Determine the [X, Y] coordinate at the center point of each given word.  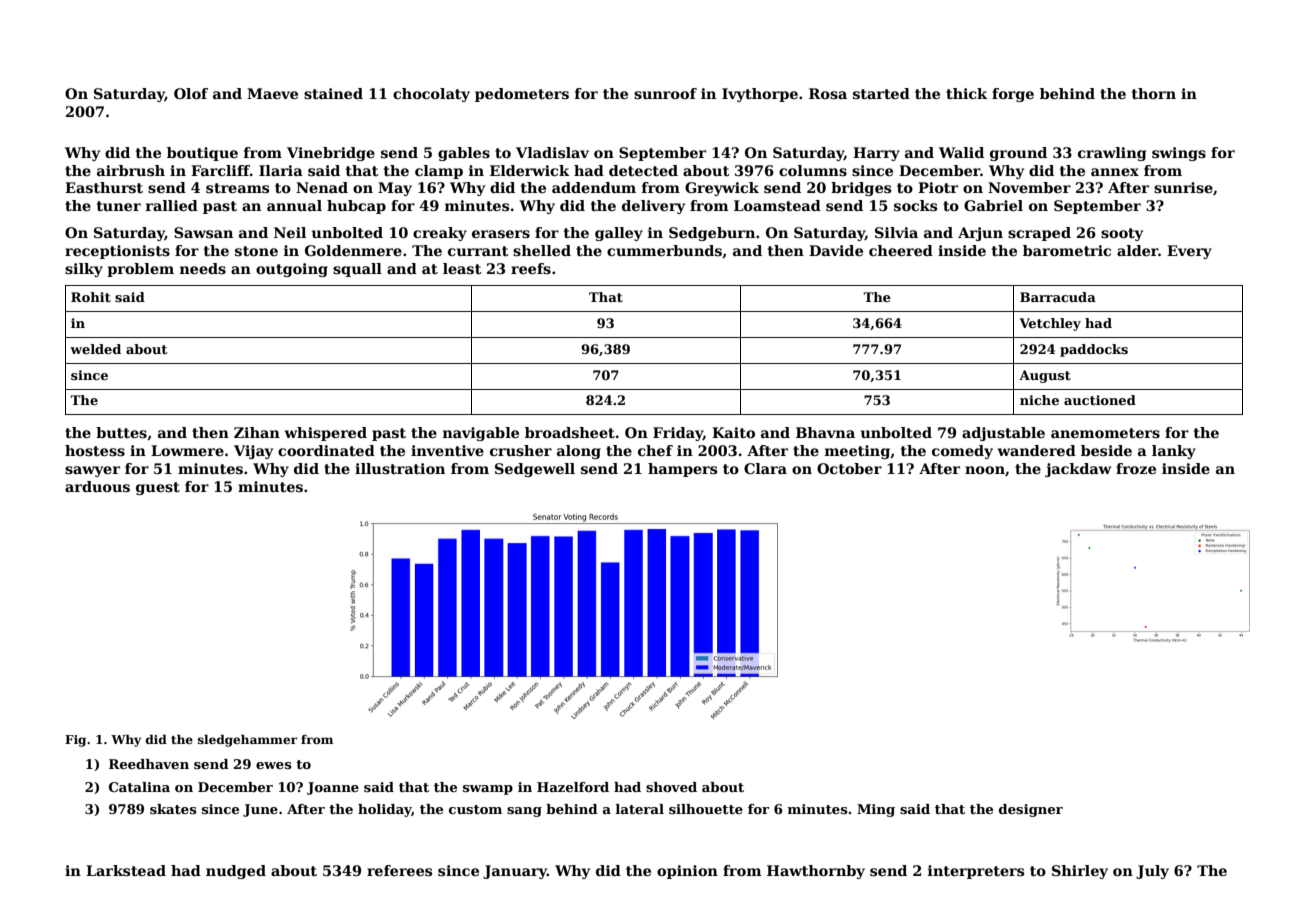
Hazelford [573, 787]
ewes [274, 765]
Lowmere [187, 450]
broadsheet [570, 432]
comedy [962, 452]
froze [1136, 468]
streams [237, 188]
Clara [765, 468]
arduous [97, 486]
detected [643, 170]
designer [1031, 810]
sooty [1122, 234]
